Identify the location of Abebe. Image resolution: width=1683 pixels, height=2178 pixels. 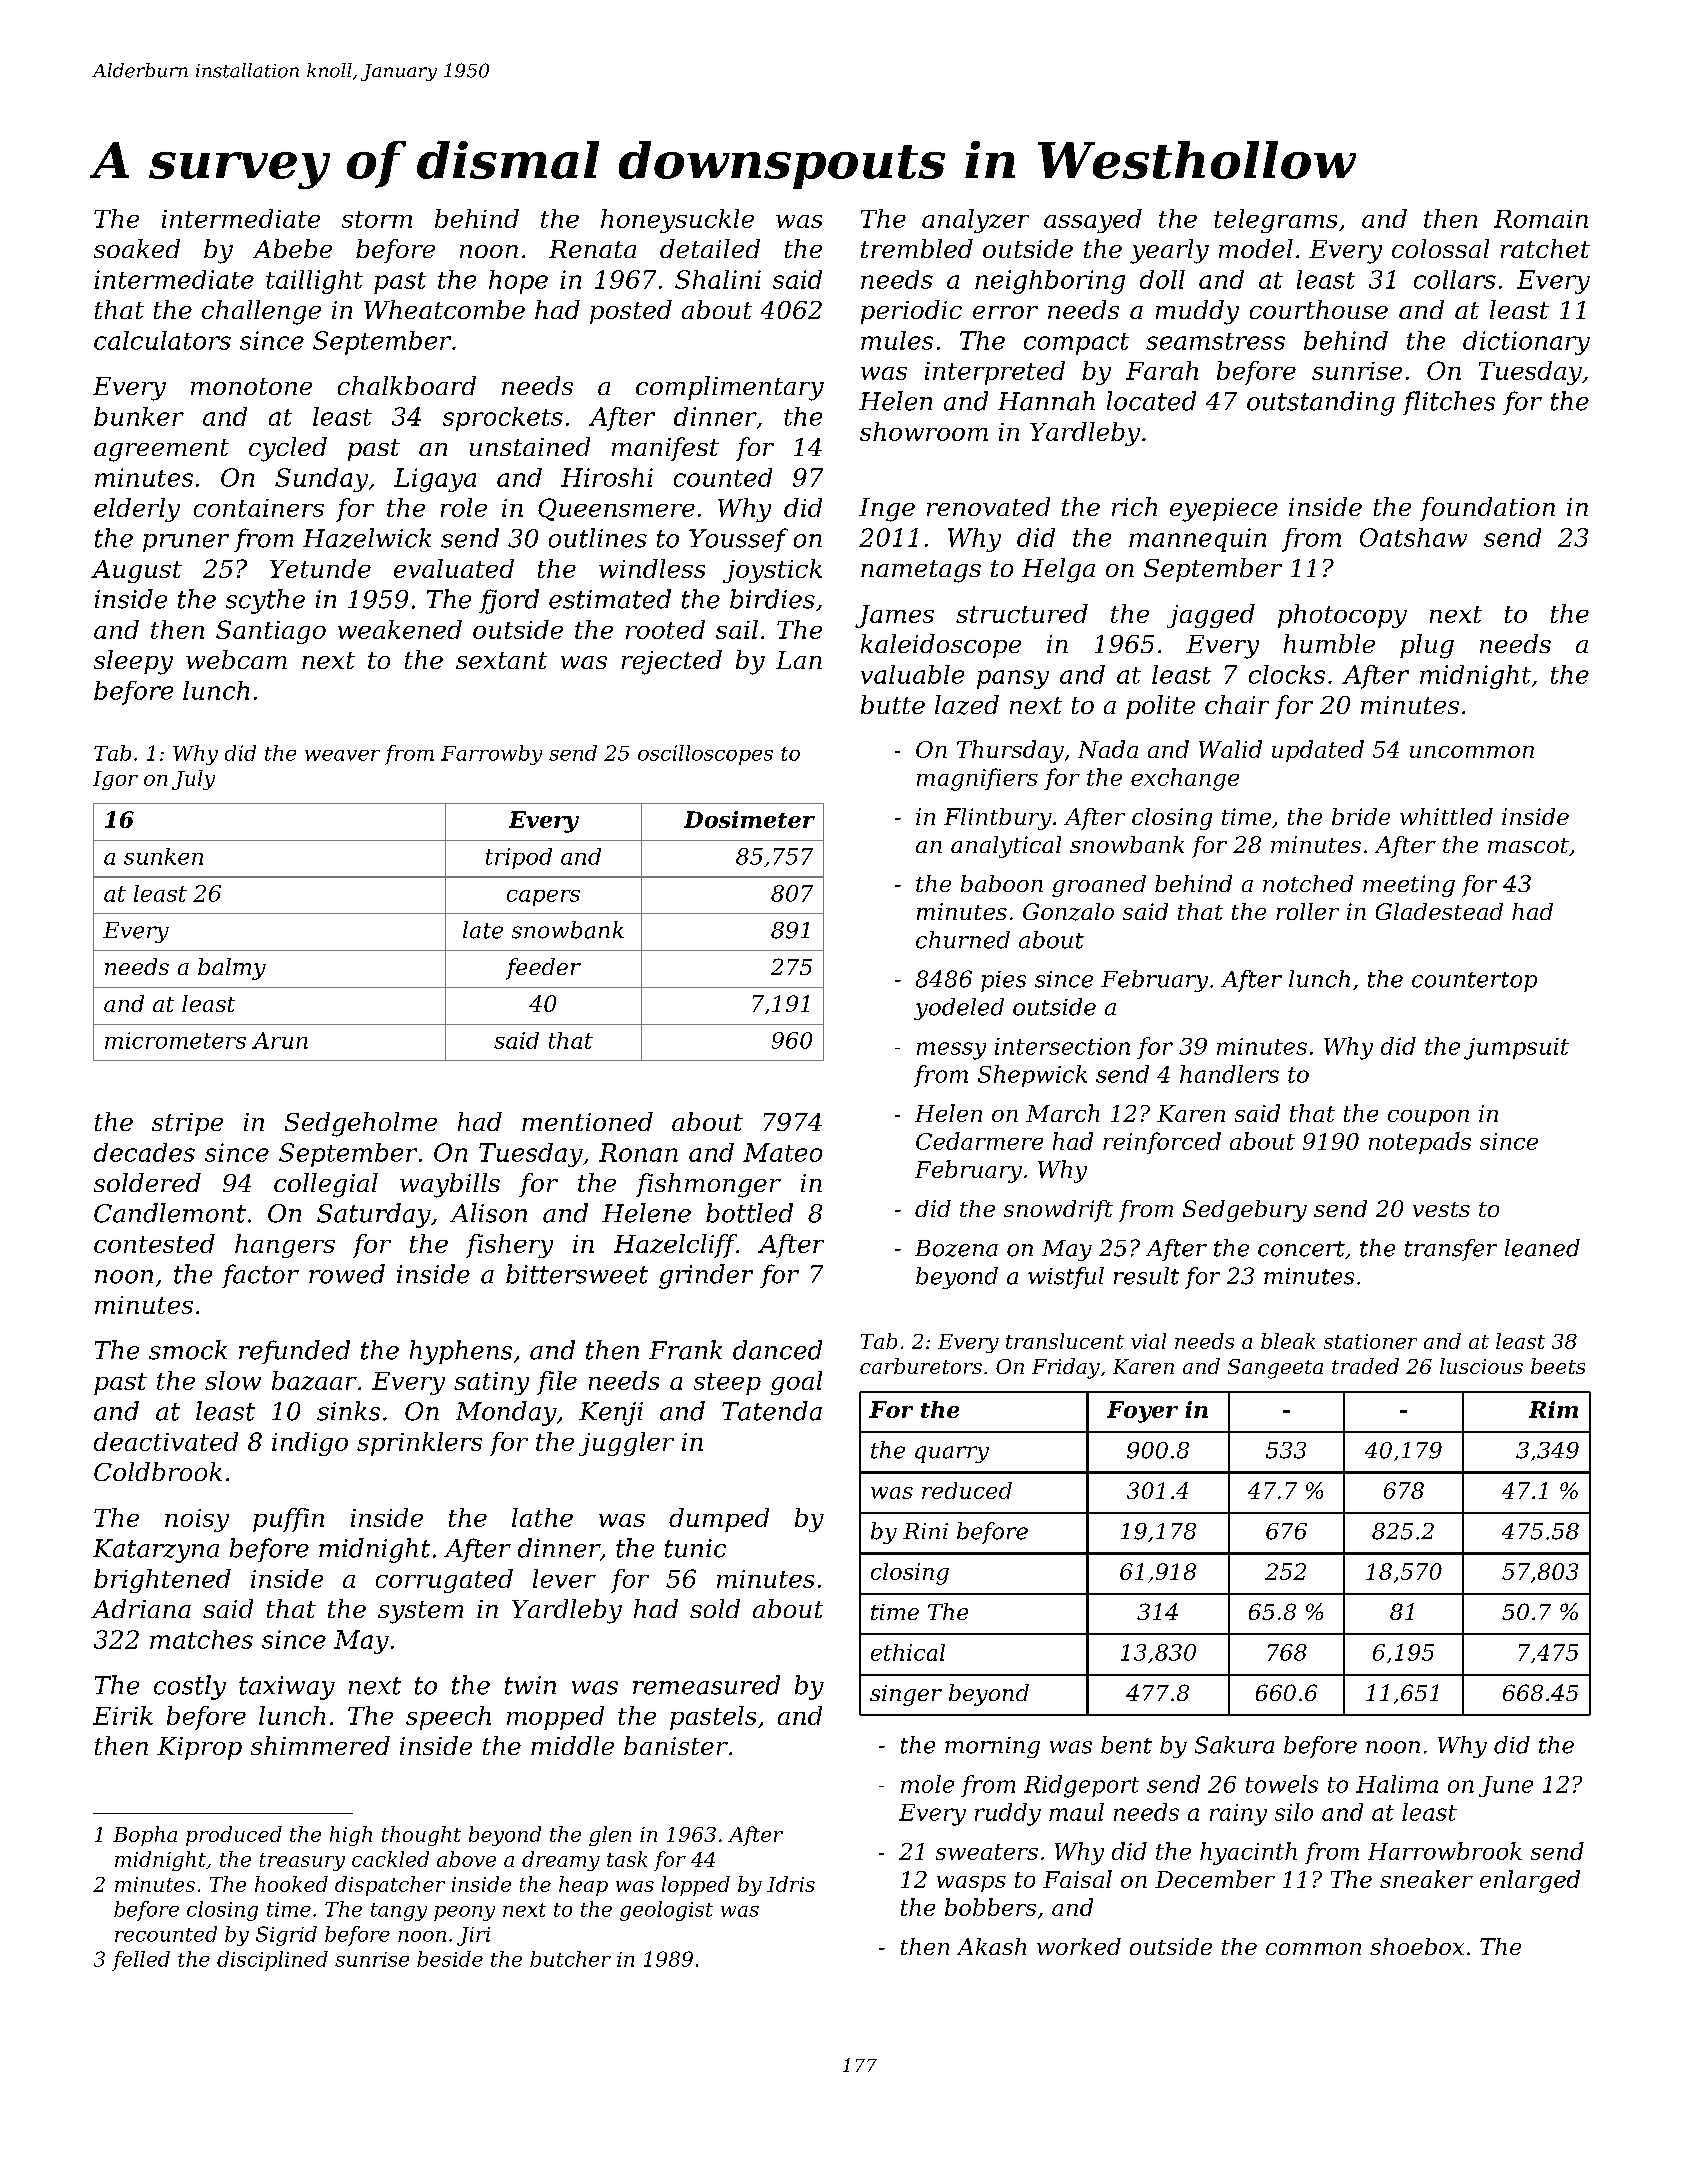
(292, 248).
